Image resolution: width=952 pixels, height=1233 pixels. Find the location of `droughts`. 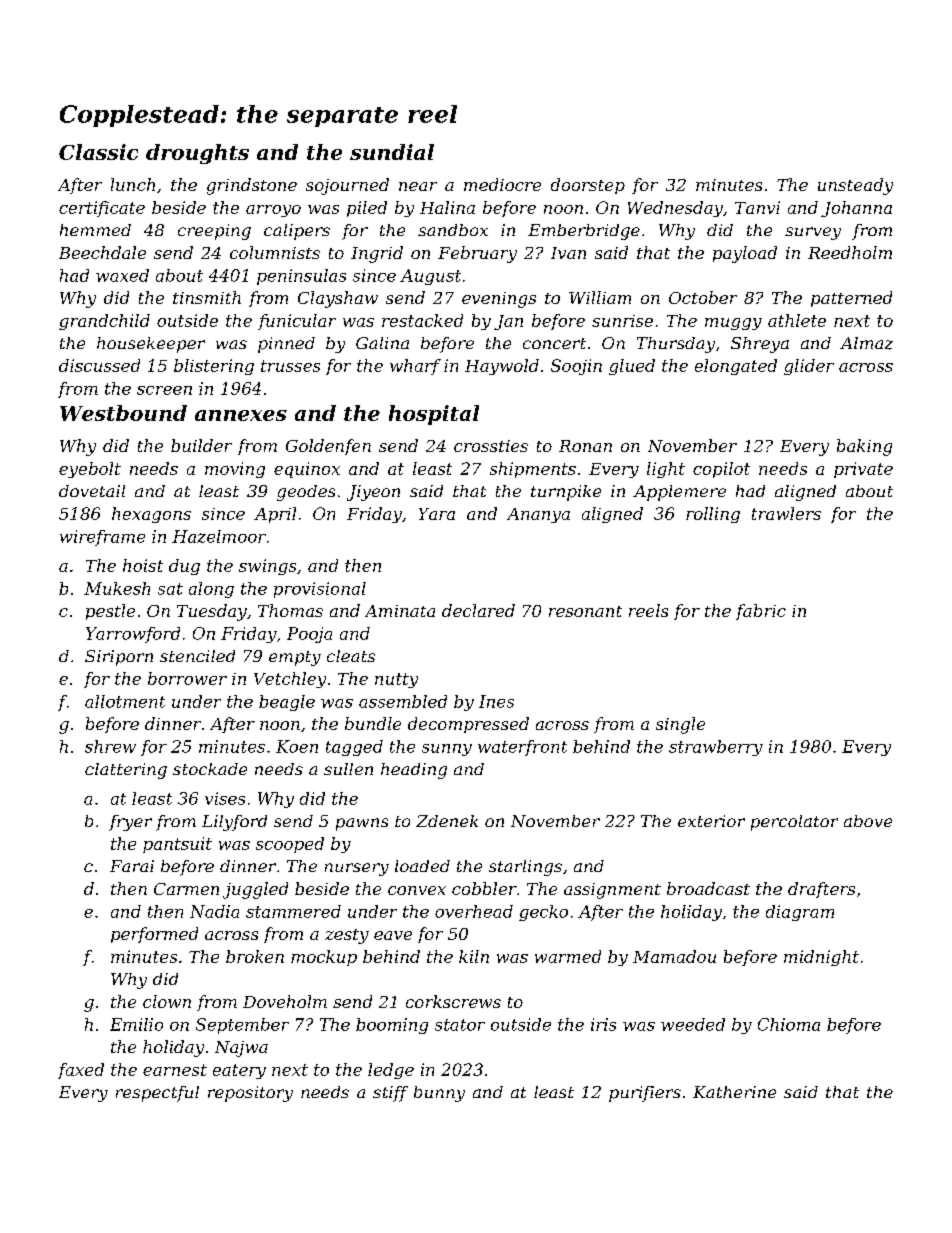

droughts is located at coordinates (197, 154).
